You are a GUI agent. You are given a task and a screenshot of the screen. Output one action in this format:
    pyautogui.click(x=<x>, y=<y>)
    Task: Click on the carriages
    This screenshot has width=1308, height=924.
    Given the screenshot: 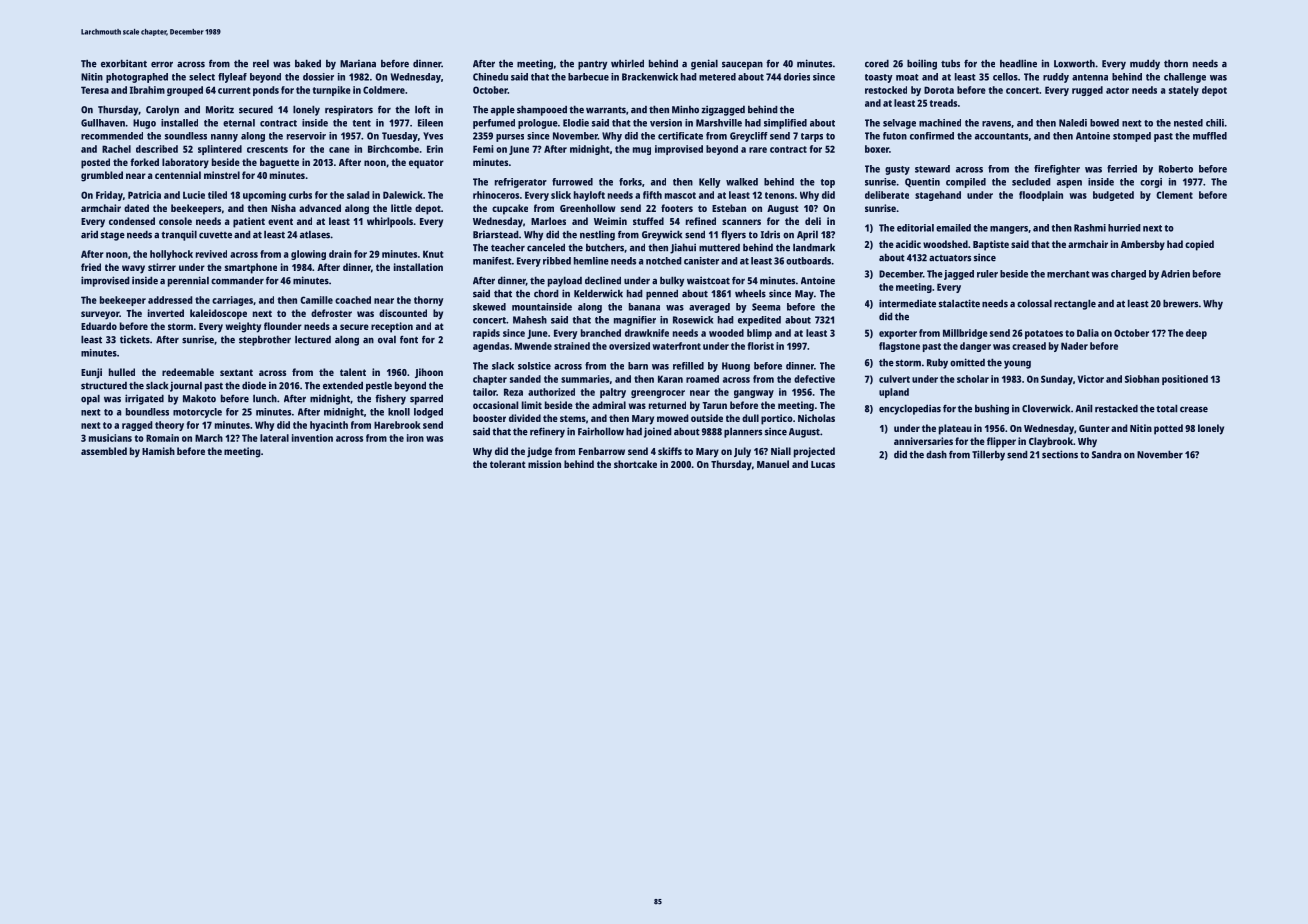 What is the action you would take?
    pyautogui.click(x=232, y=301)
